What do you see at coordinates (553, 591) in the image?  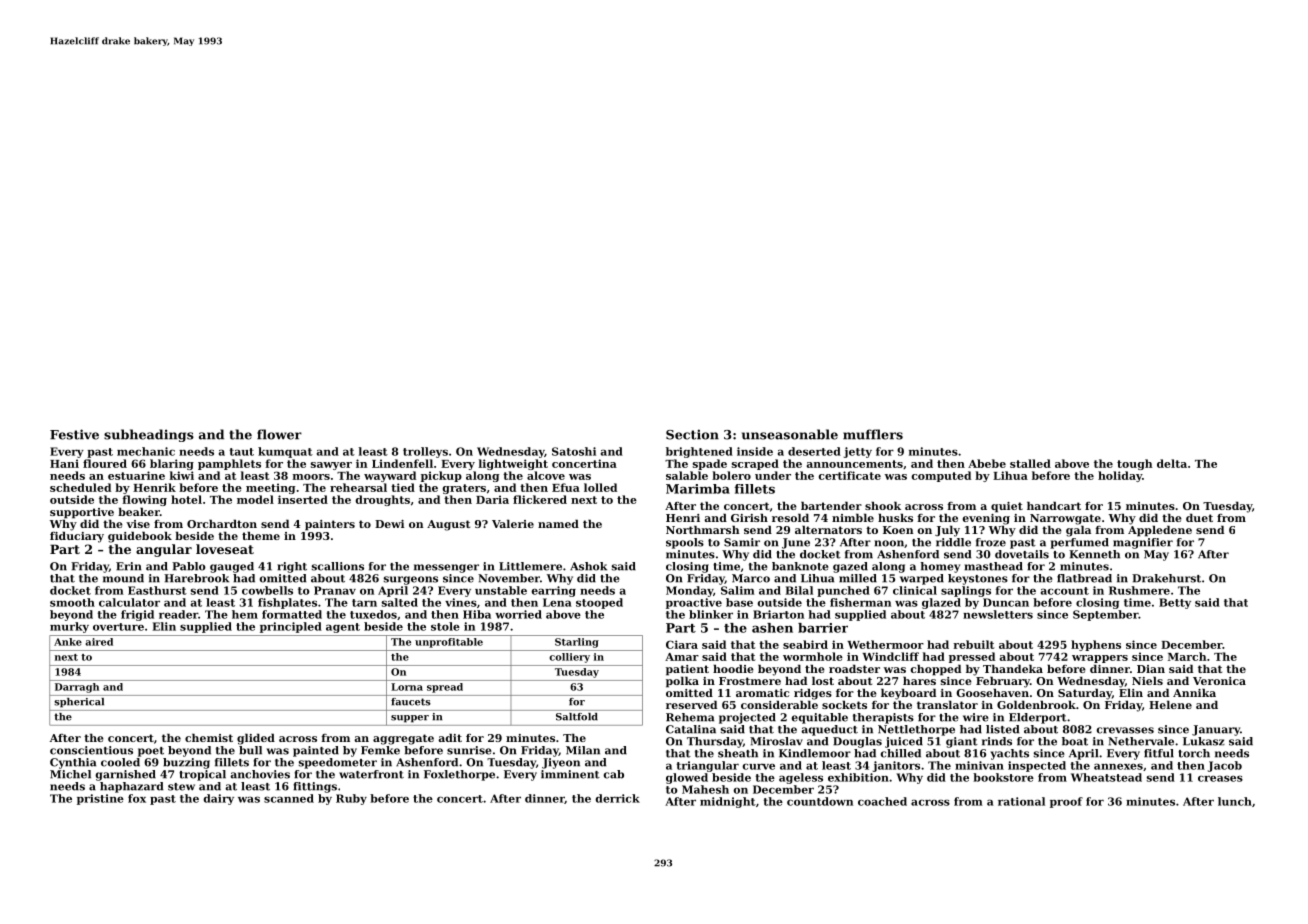 I see `earring` at bounding box center [553, 591].
